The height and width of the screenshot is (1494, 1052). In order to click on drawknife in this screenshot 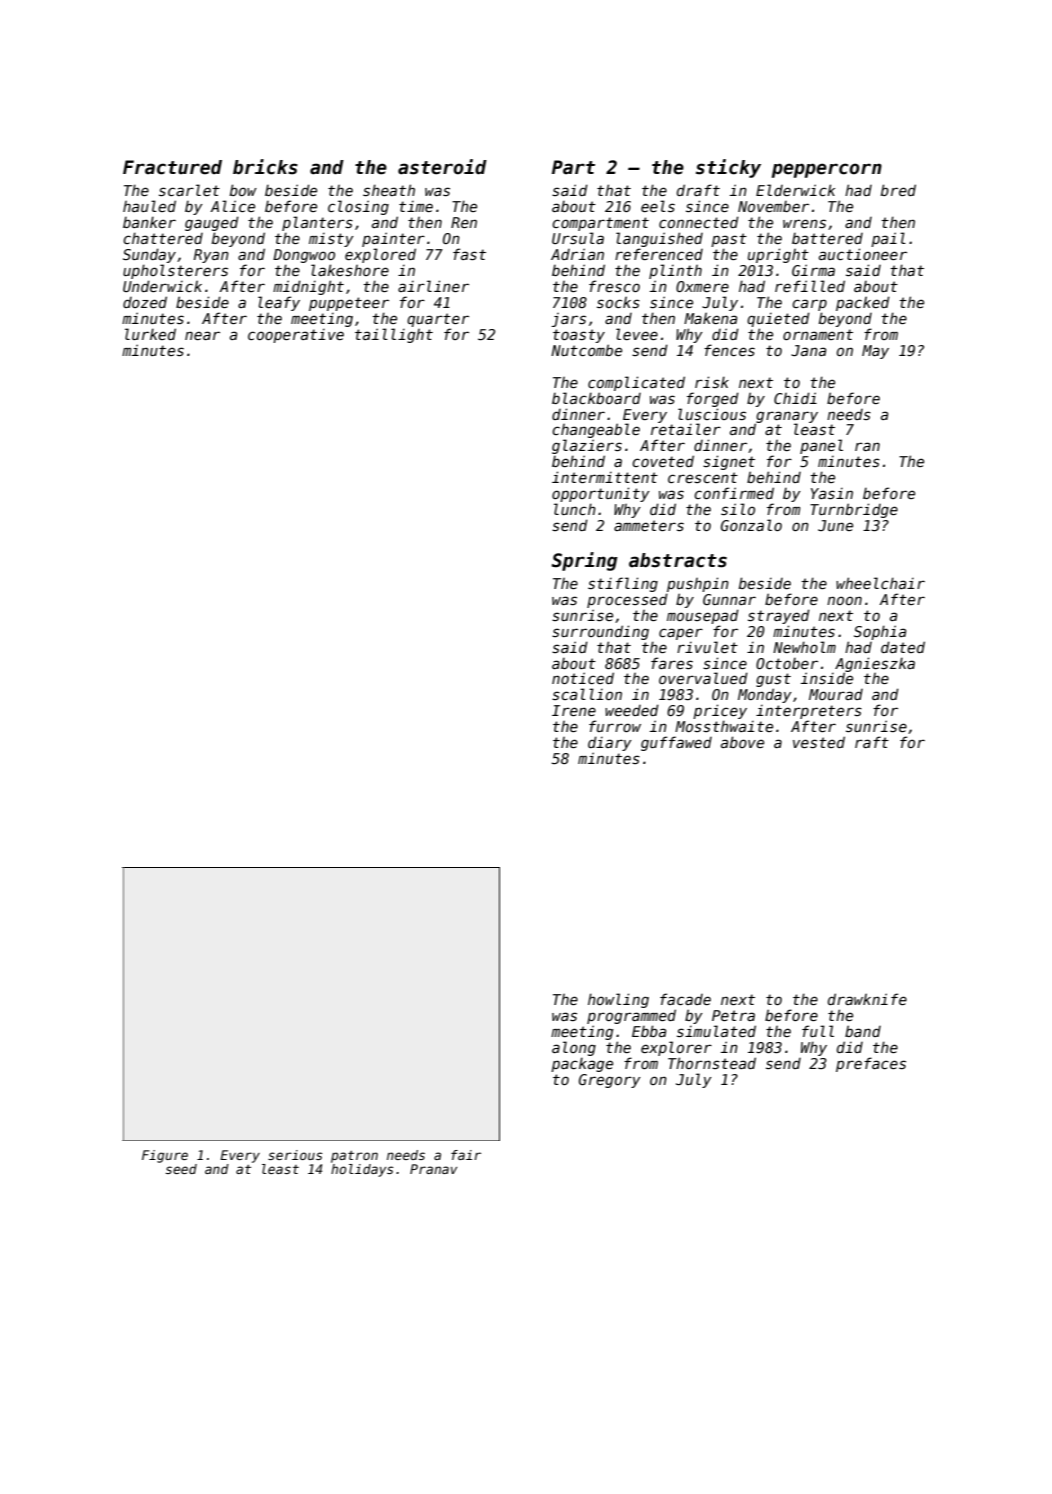, I will do `click(867, 999)`.
